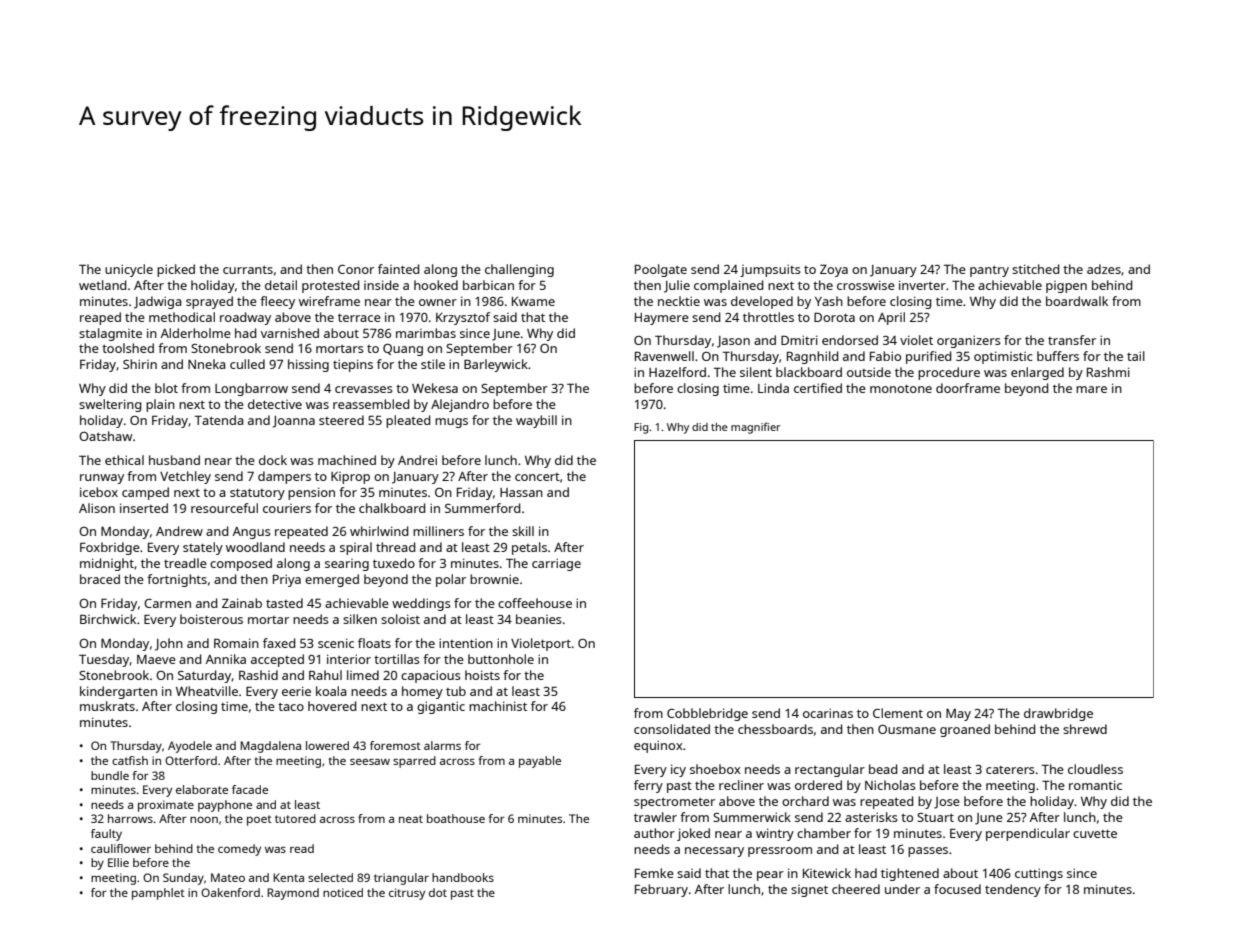 The height and width of the image is (952, 1233). I want to click on necktie, so click(679, 301).
